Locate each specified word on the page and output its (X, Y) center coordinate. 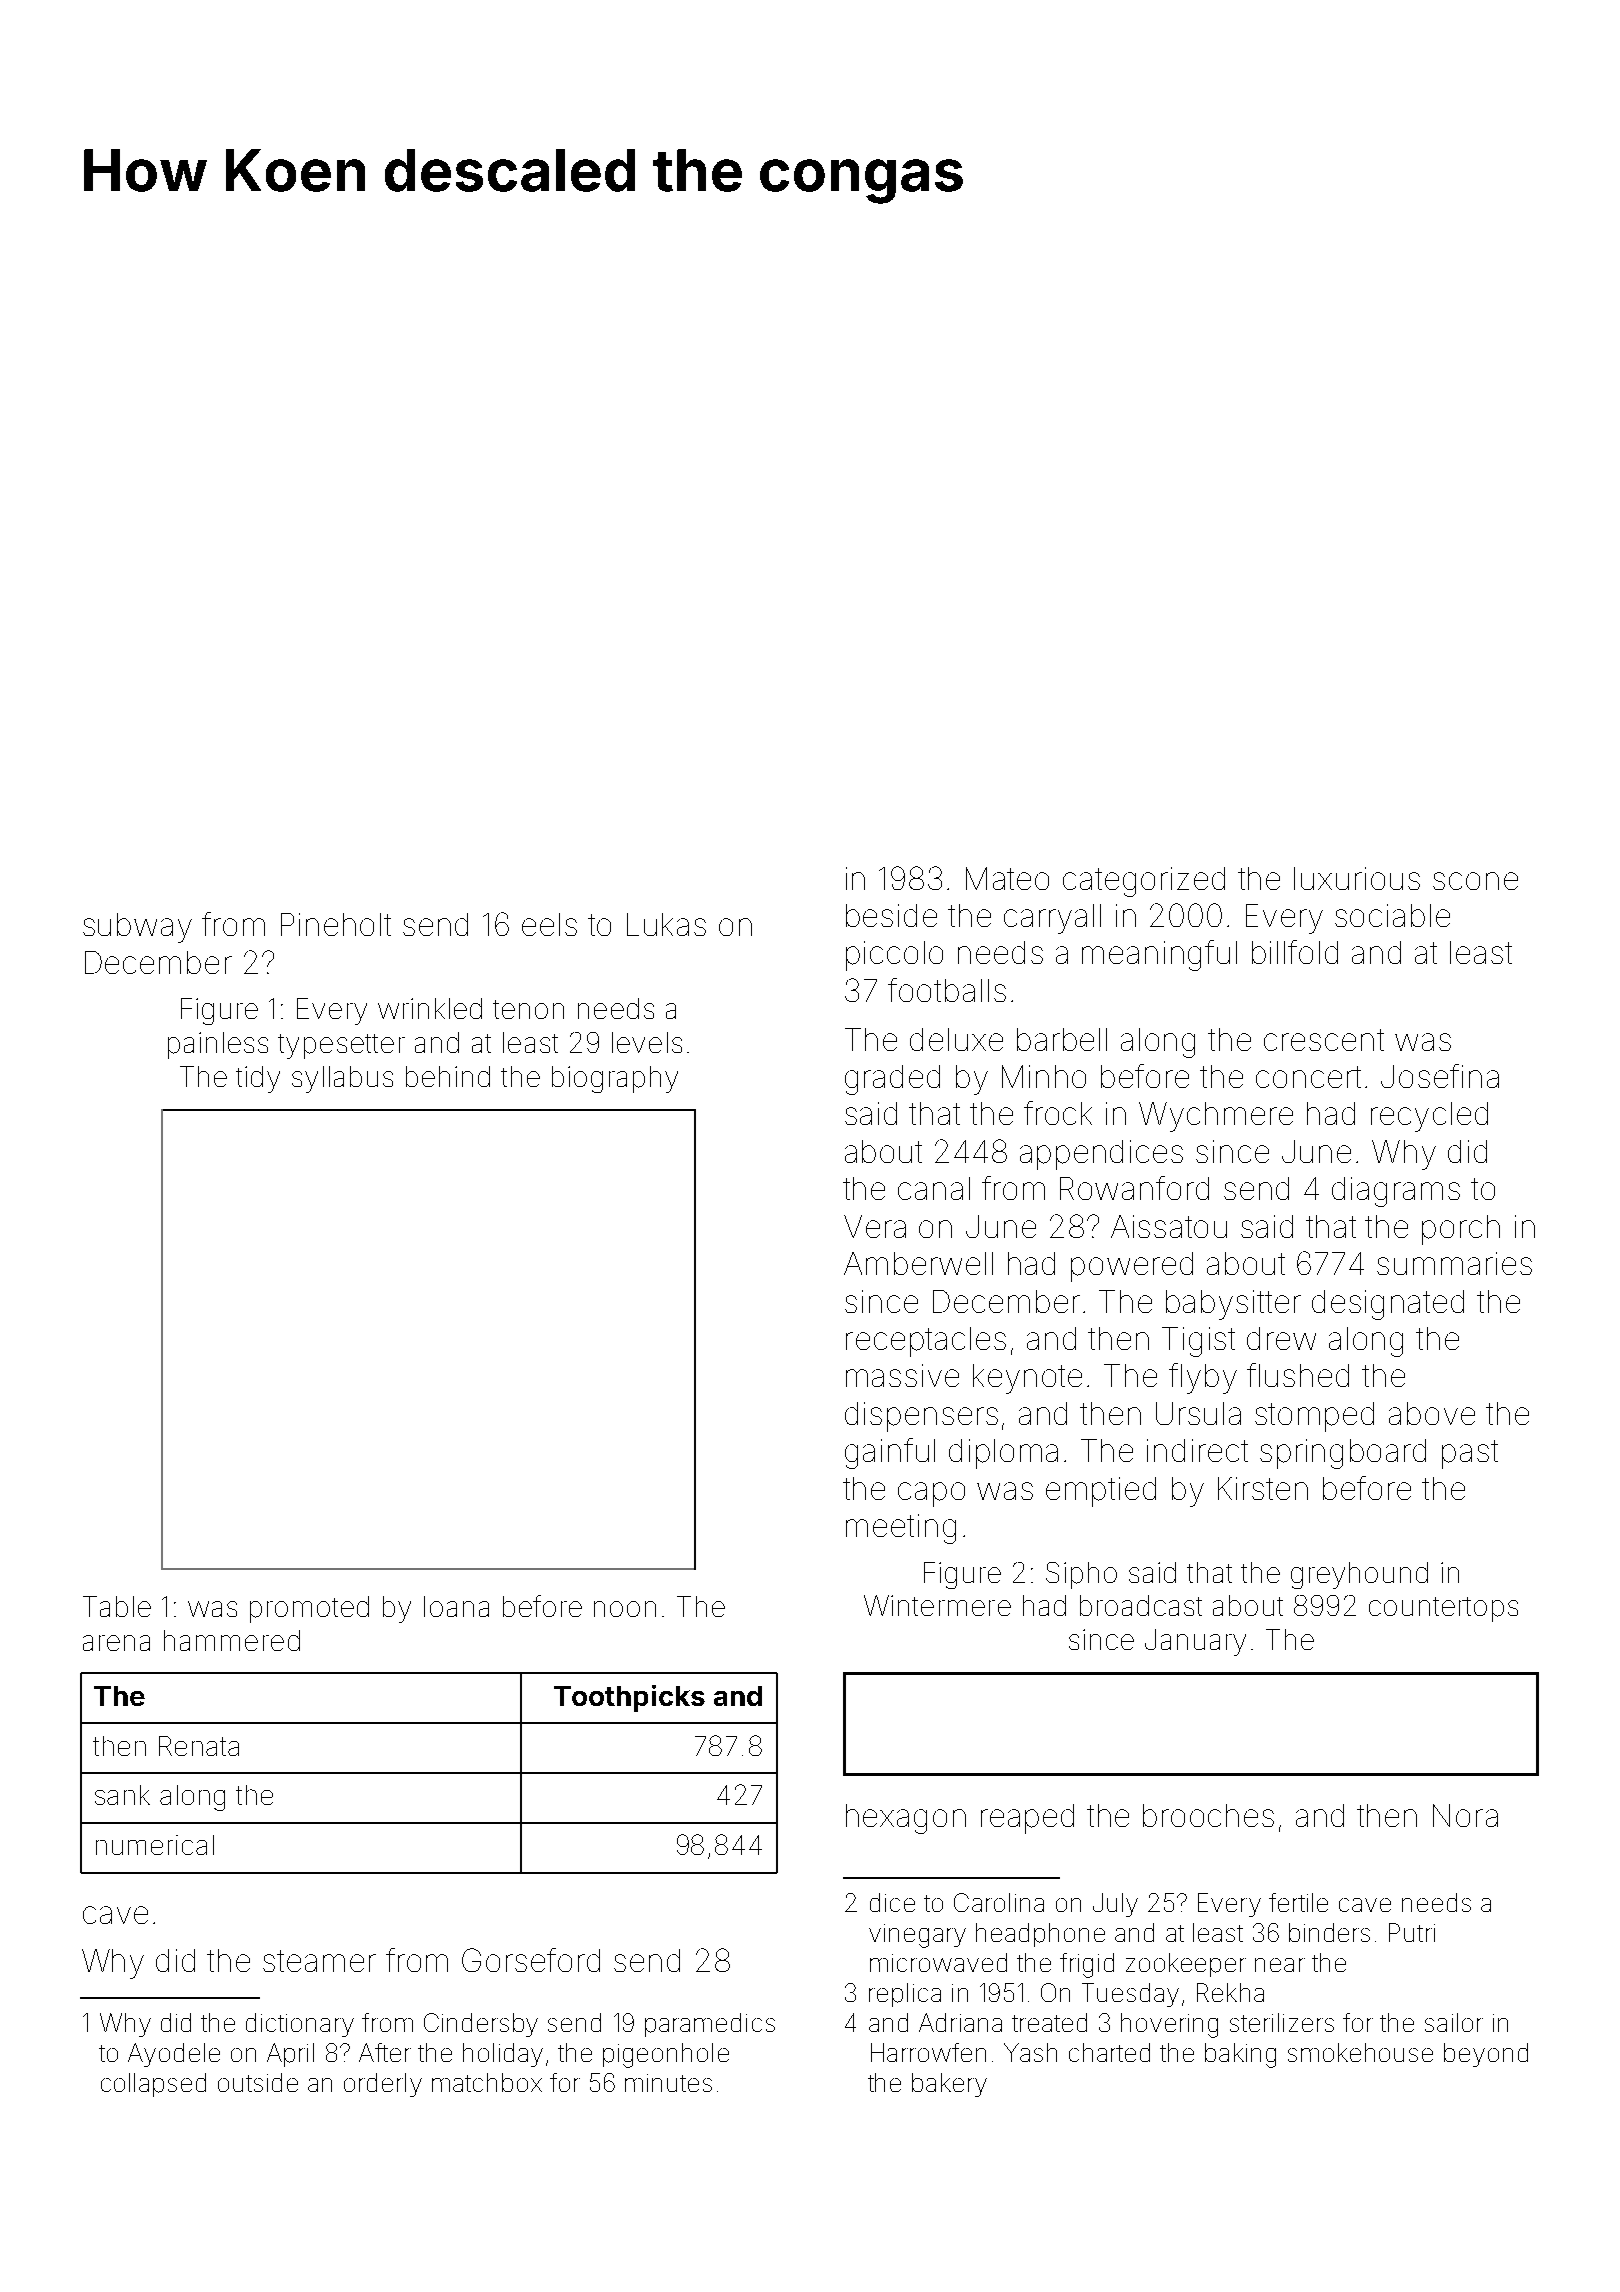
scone (1475, 881)
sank (122, 1795)
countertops (1443, 1609)
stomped (1314, 1417)
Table (117, 1606)
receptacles (926, 1342)
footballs (947, 990)
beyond (1486, 2055)
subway (137, 928)
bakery (949, 2085)
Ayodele (174, 2055)
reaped (1027, 1819)
